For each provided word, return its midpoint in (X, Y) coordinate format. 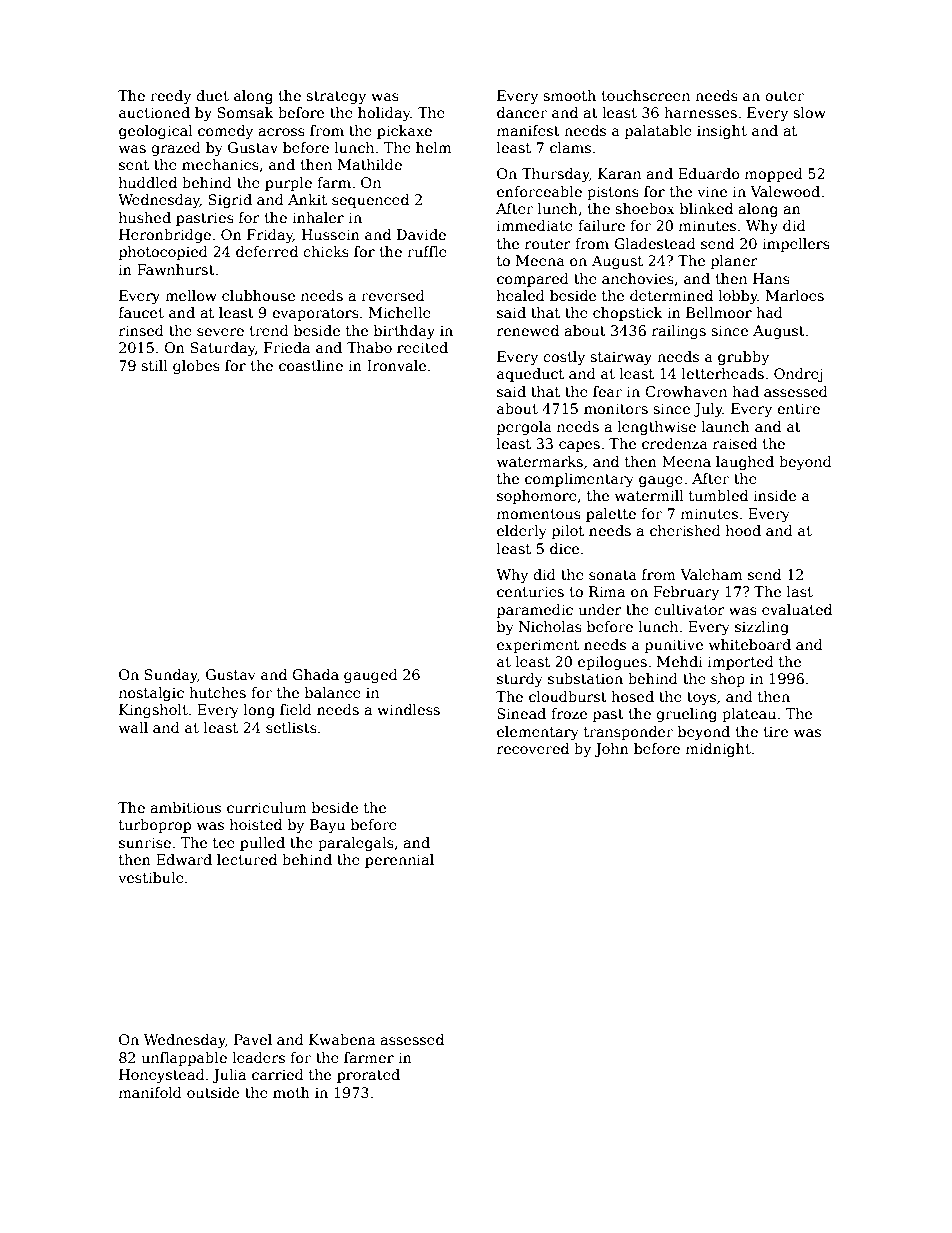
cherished (685, 530)
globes (196, 367)
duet (212, 95)
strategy (336, 97)
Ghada (315, 674)
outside (213, 1092)
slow (809, 112)
